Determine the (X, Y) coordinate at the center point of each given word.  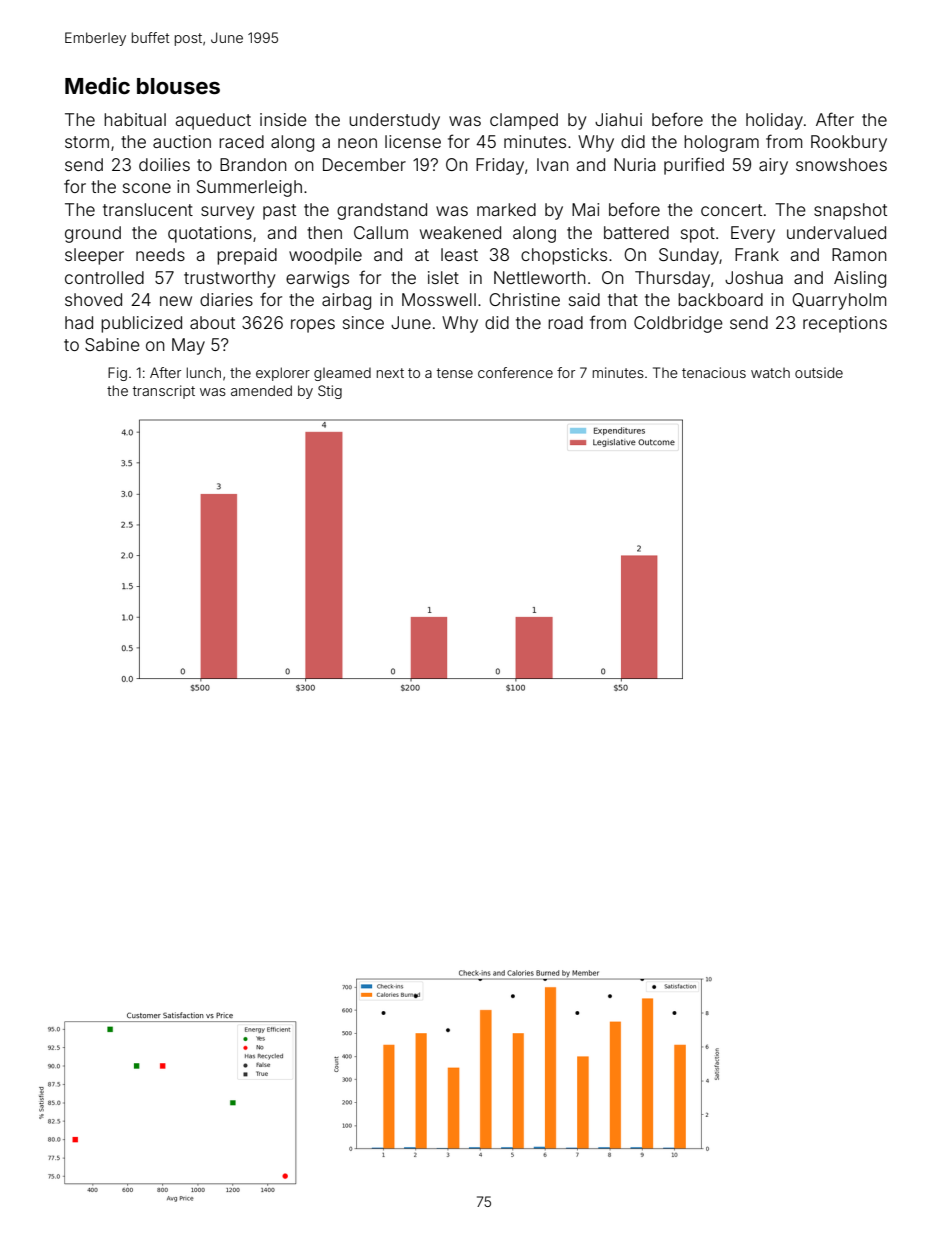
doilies (164, 164)
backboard (720, 299)
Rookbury (849, 143)
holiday (774, 121)
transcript (164, 392)
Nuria (635, 164)
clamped (524, 121)
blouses (178, 86)
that (623, 299)
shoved (93, 299)
